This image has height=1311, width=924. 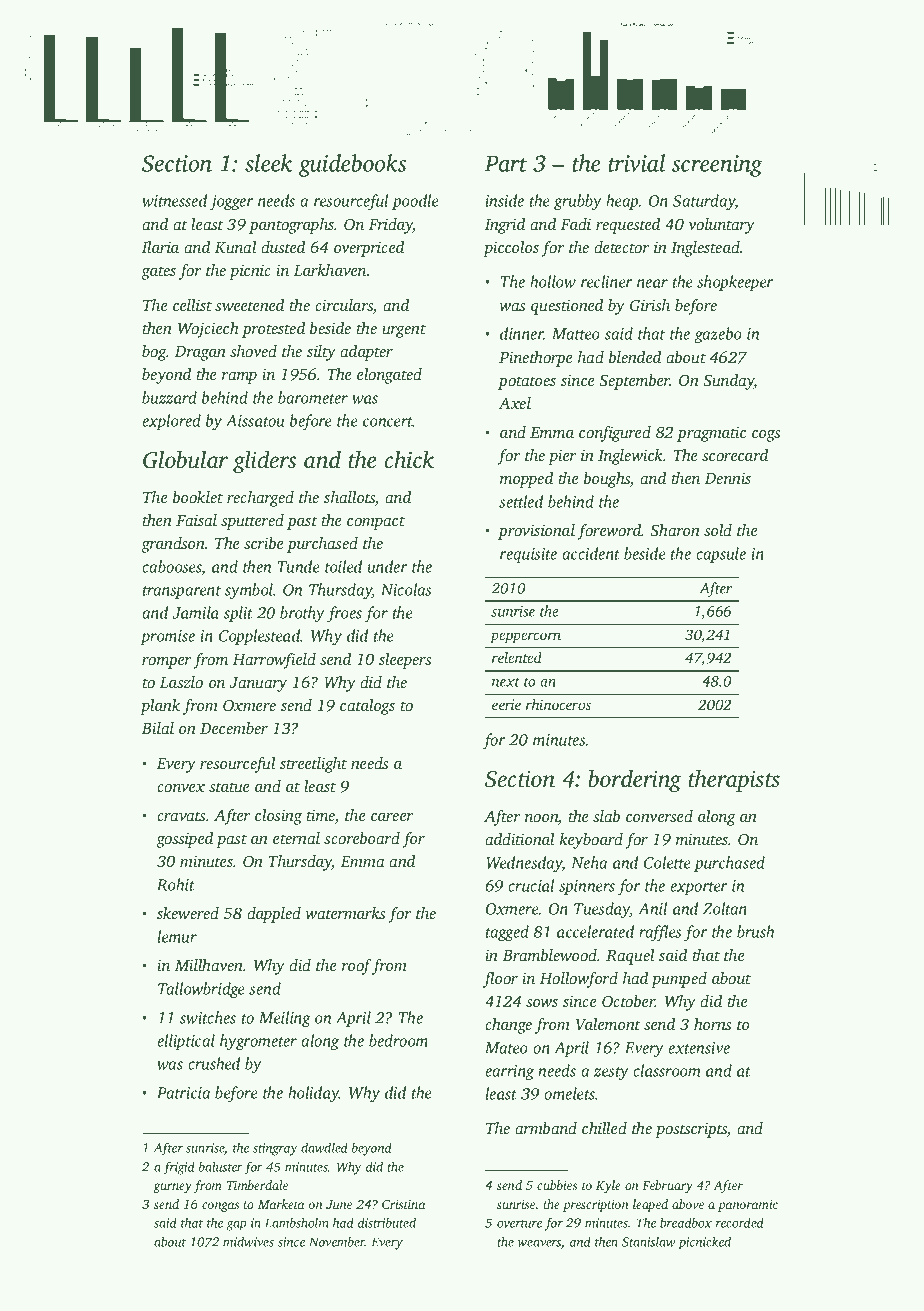 What do you see at coordinates (606, 816) in the image?
I see `slab` at bounding box center [606, 816].
